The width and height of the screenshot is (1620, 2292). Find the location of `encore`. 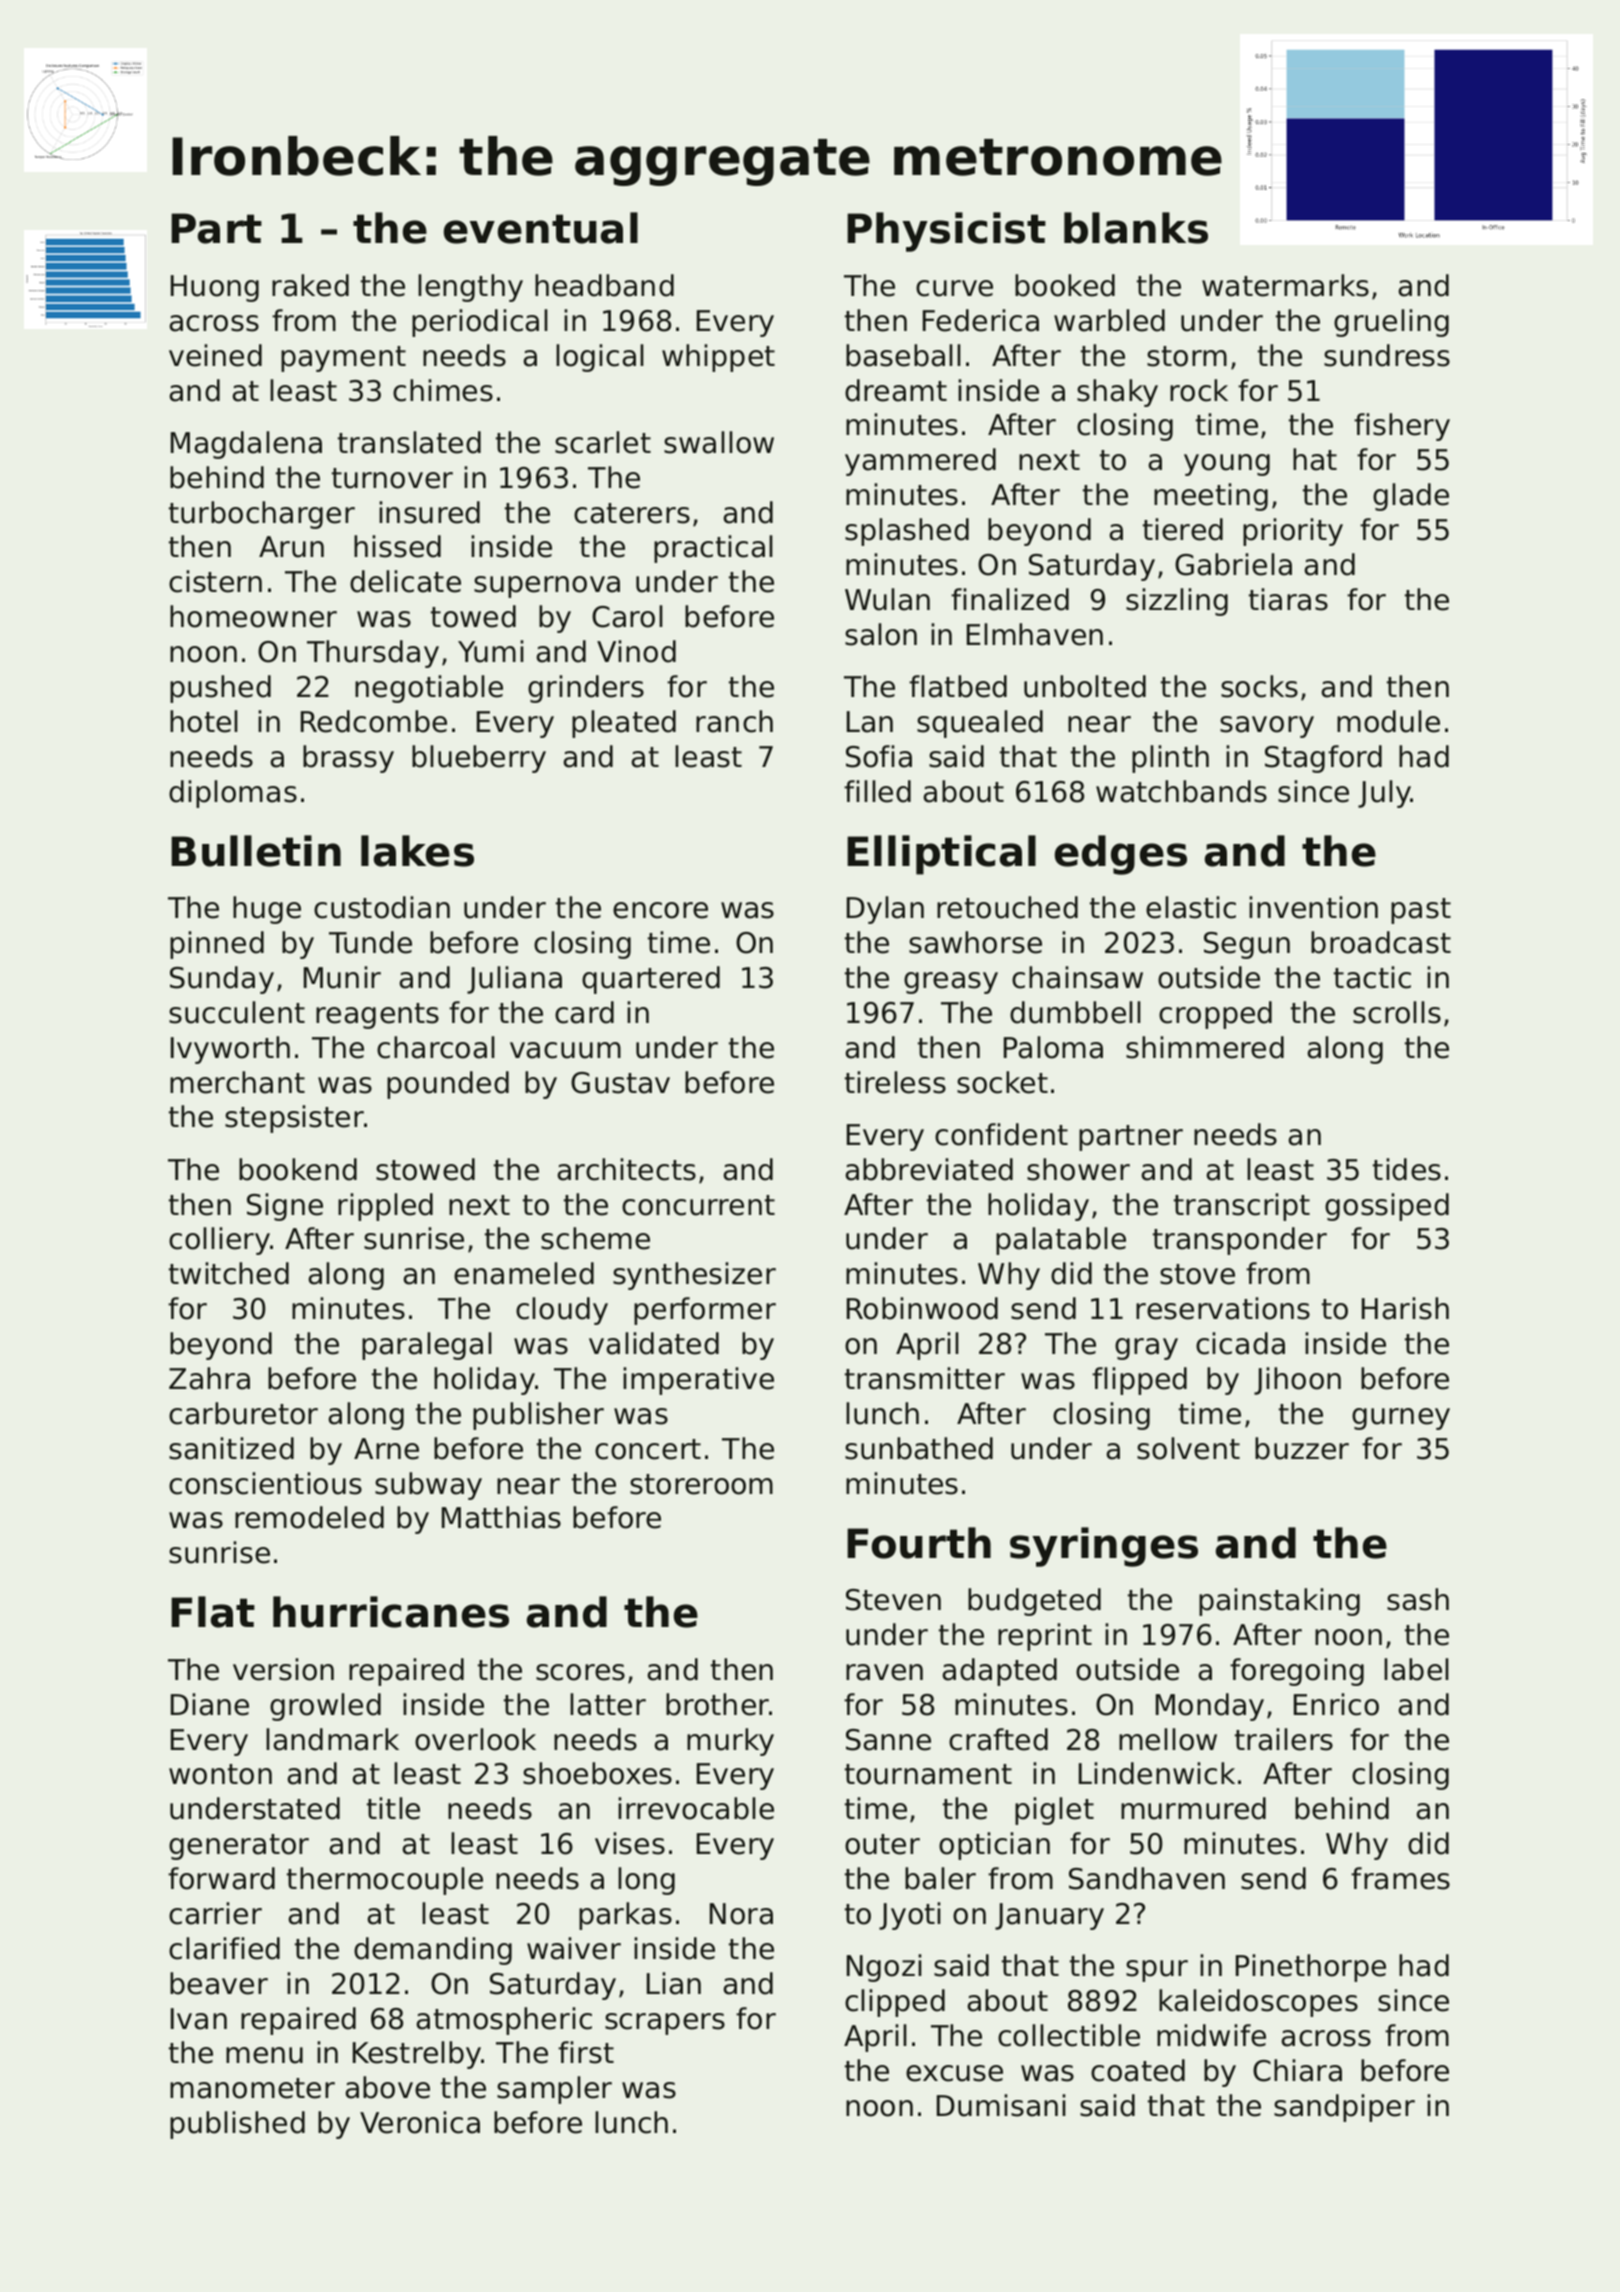

encore is located at coordinates (660, 910).
